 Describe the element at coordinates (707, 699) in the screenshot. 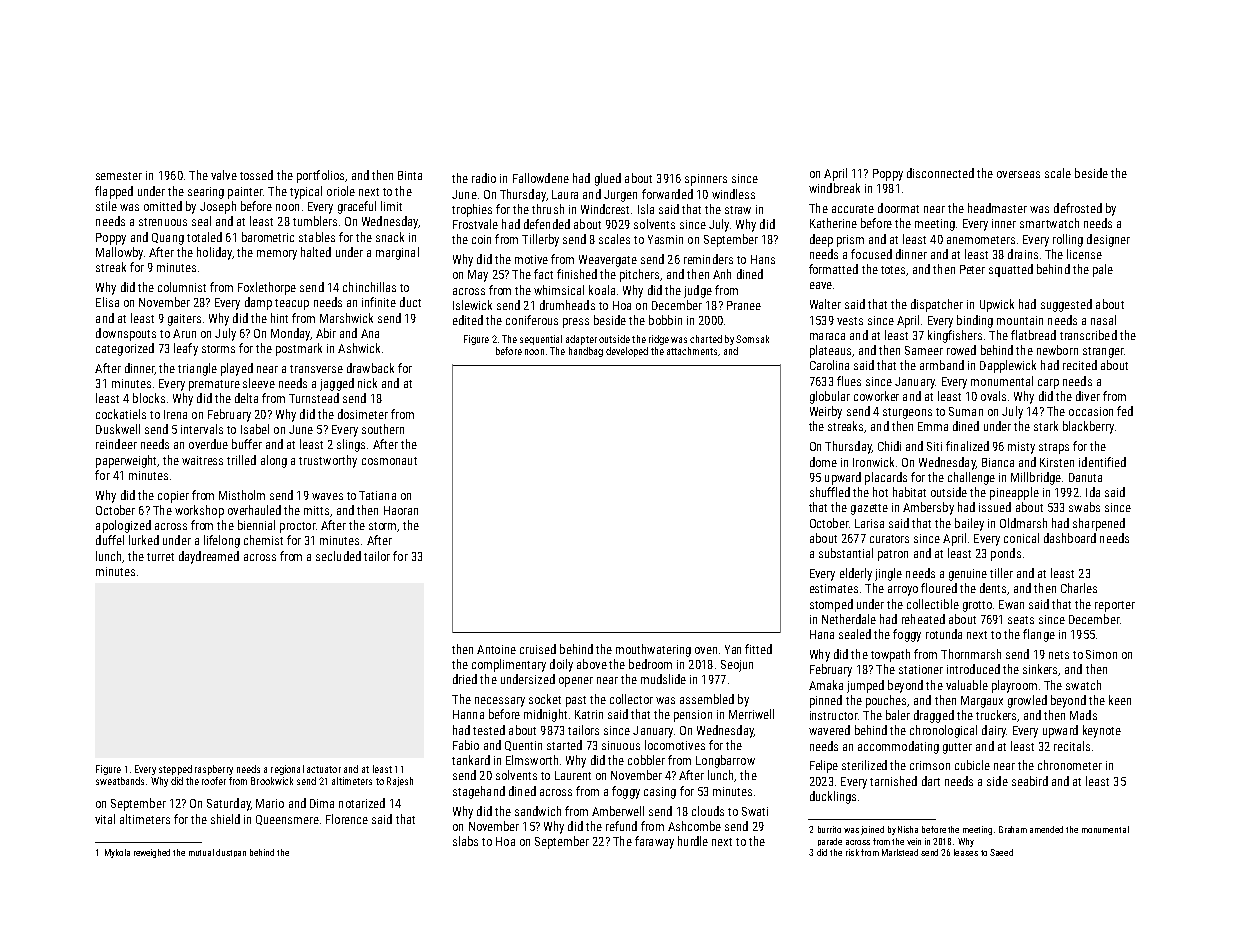

I see `assembled` at that location.
